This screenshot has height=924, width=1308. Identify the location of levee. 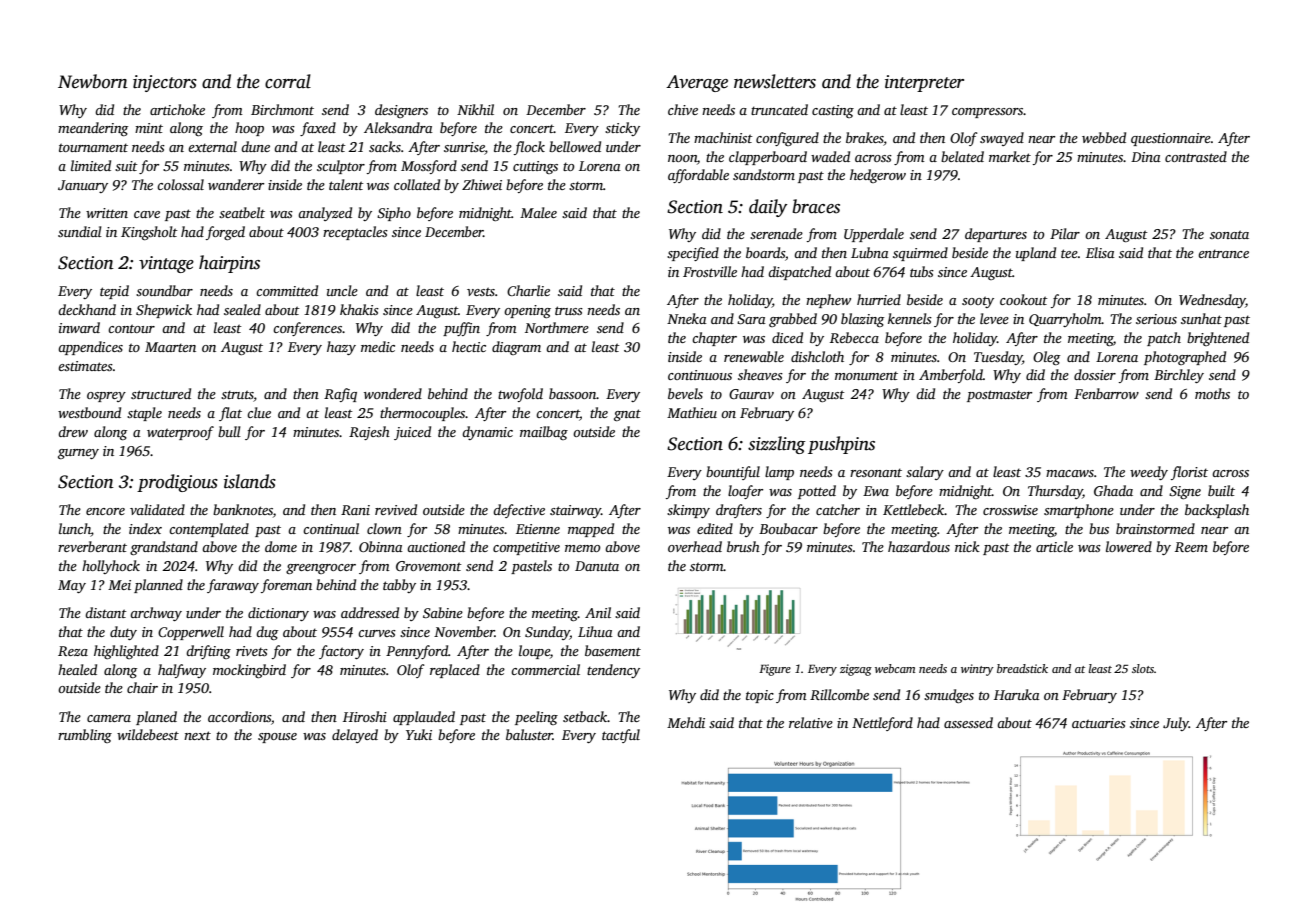
(994, 318).
